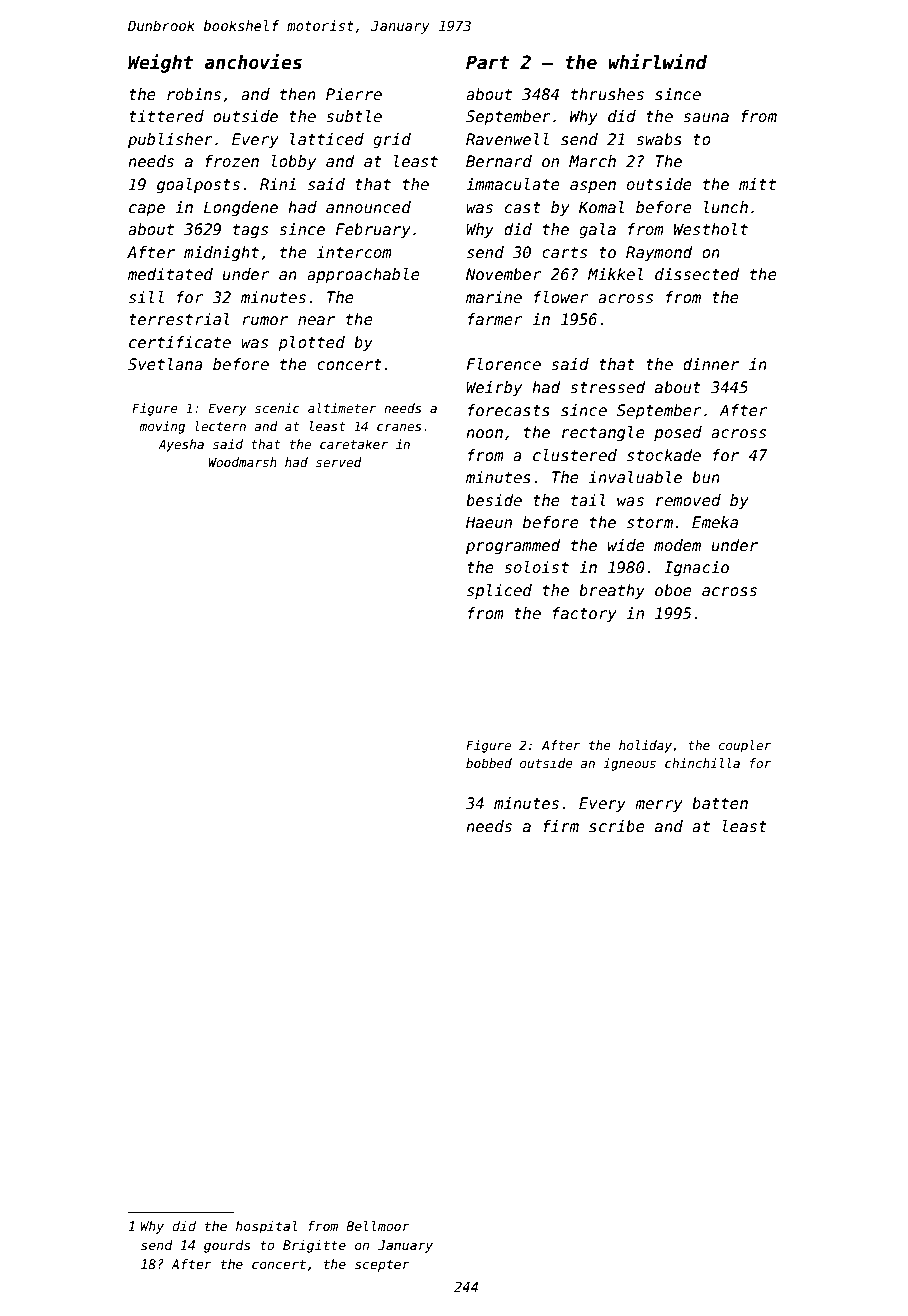 The image size is (908, 1316). I want to click on gourds, so click(227, 1246).
